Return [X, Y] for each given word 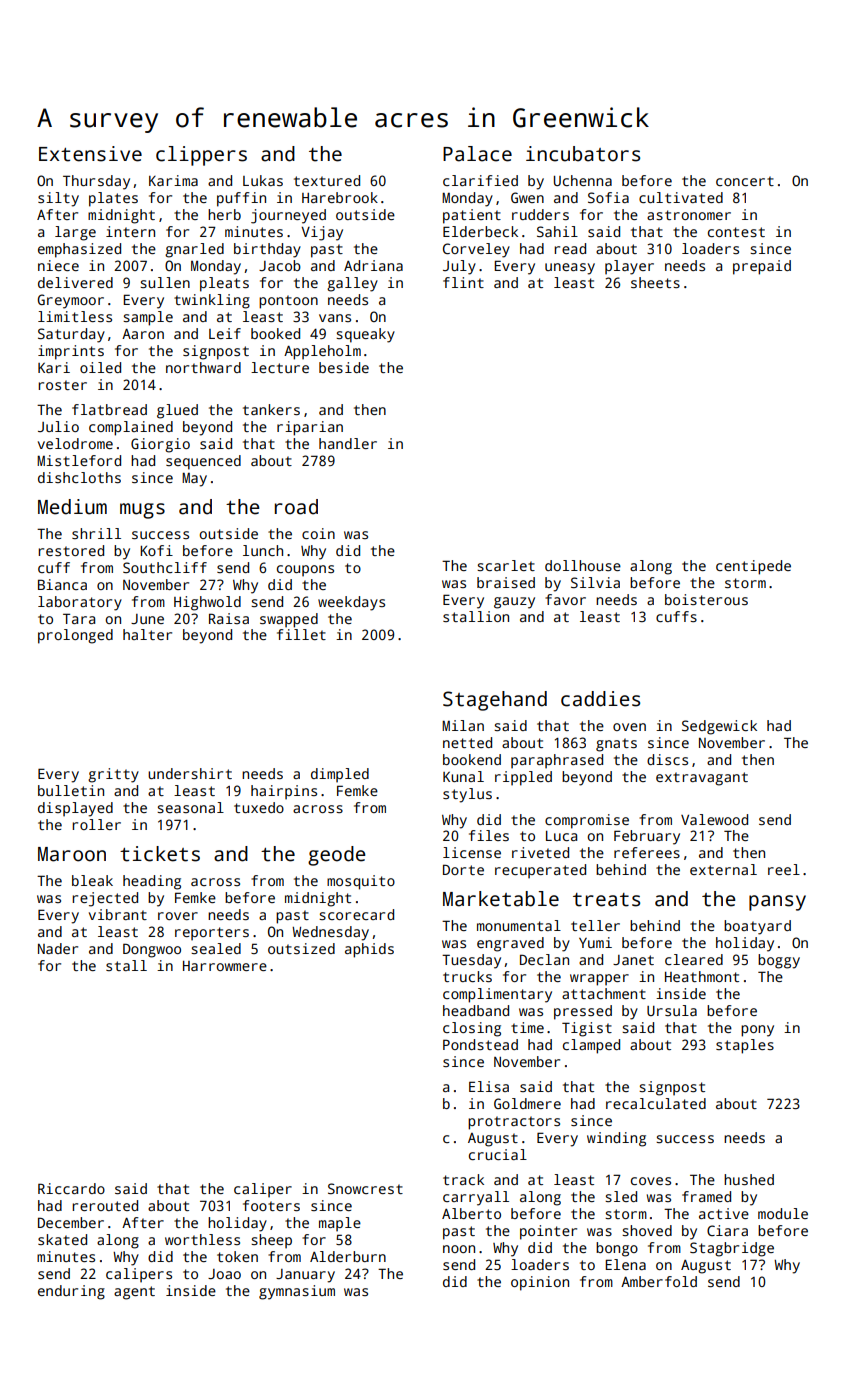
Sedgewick [719, 727]
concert [745, 181]
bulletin [71, 790]
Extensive [90, 154]
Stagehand [495, 701]
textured [327, 180]
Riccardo [71, 1188]
